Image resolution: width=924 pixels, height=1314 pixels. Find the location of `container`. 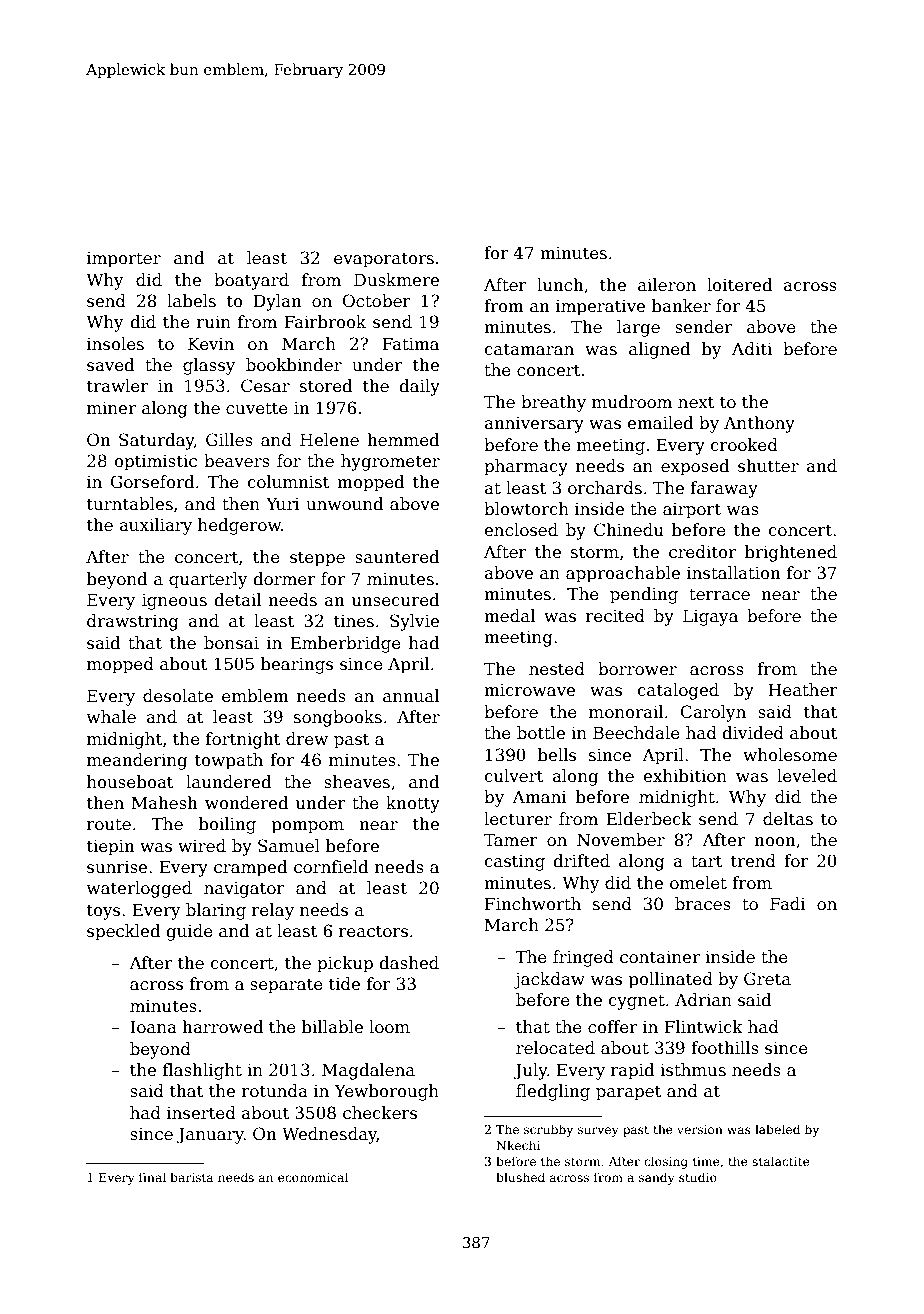

container is located at coordinates (660, 957).
